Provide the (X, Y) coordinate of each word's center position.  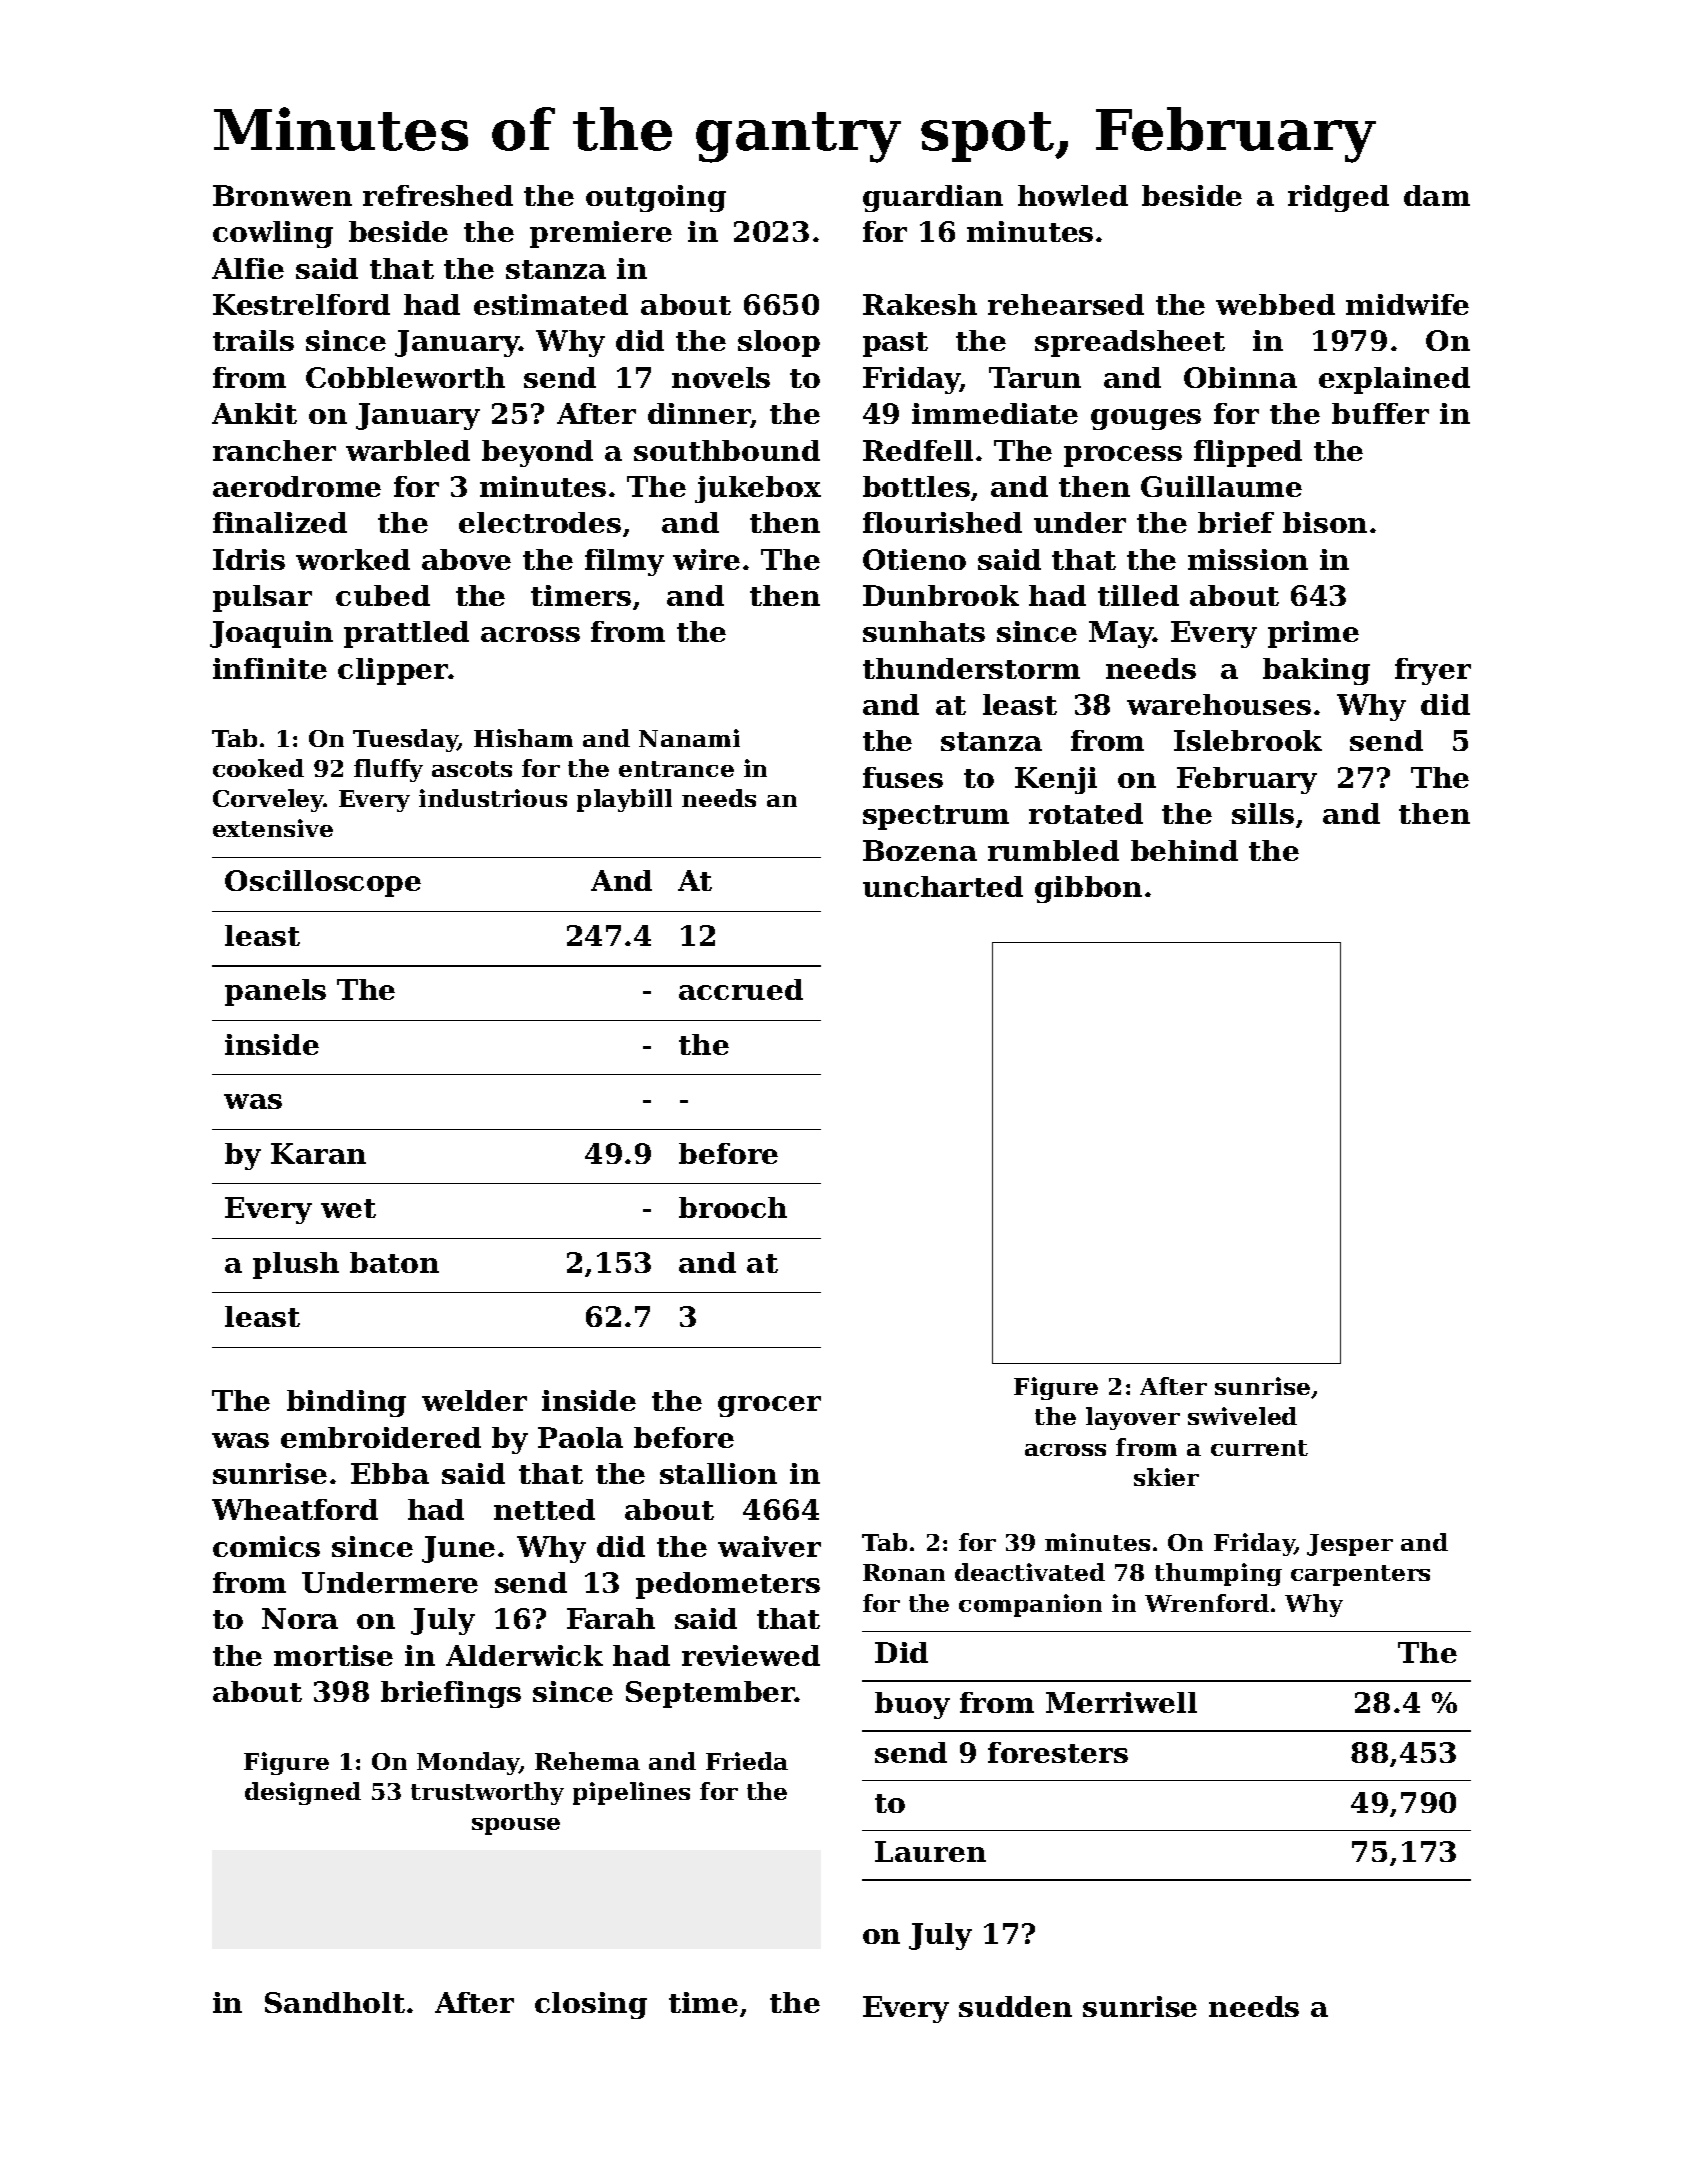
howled (1073, 195)
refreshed (438, 195)
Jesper (1350, 1545)
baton (394, 1262)
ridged (1338, 198)
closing (591, 2005)
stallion (718, 1473)
